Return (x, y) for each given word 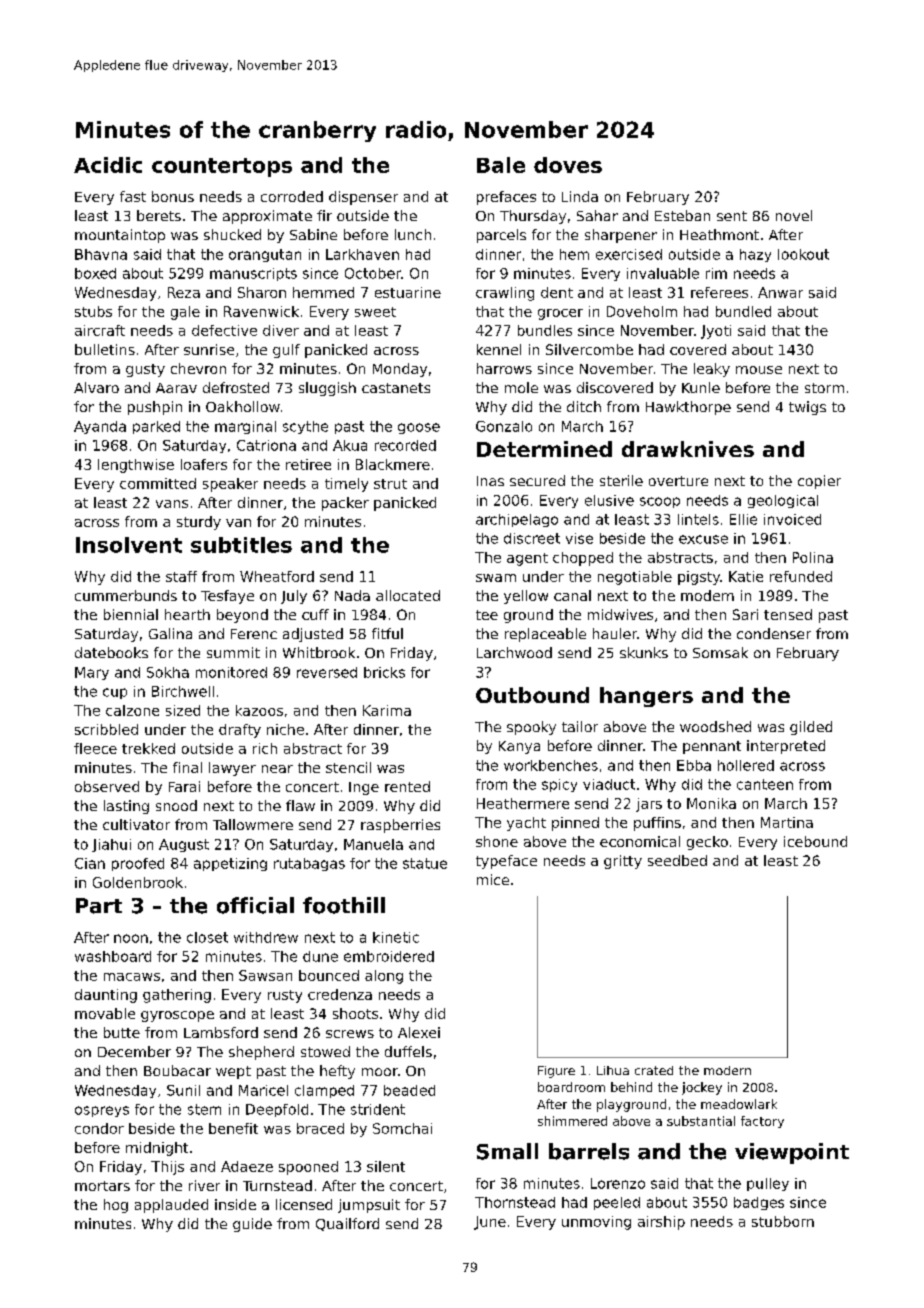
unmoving (596, 1223)
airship (661, 1223)
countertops (222, 167)
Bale (501, 165)
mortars (102, 1186)
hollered (746, 765)
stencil (348, 767)
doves (568, 165)
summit (233, 652)
